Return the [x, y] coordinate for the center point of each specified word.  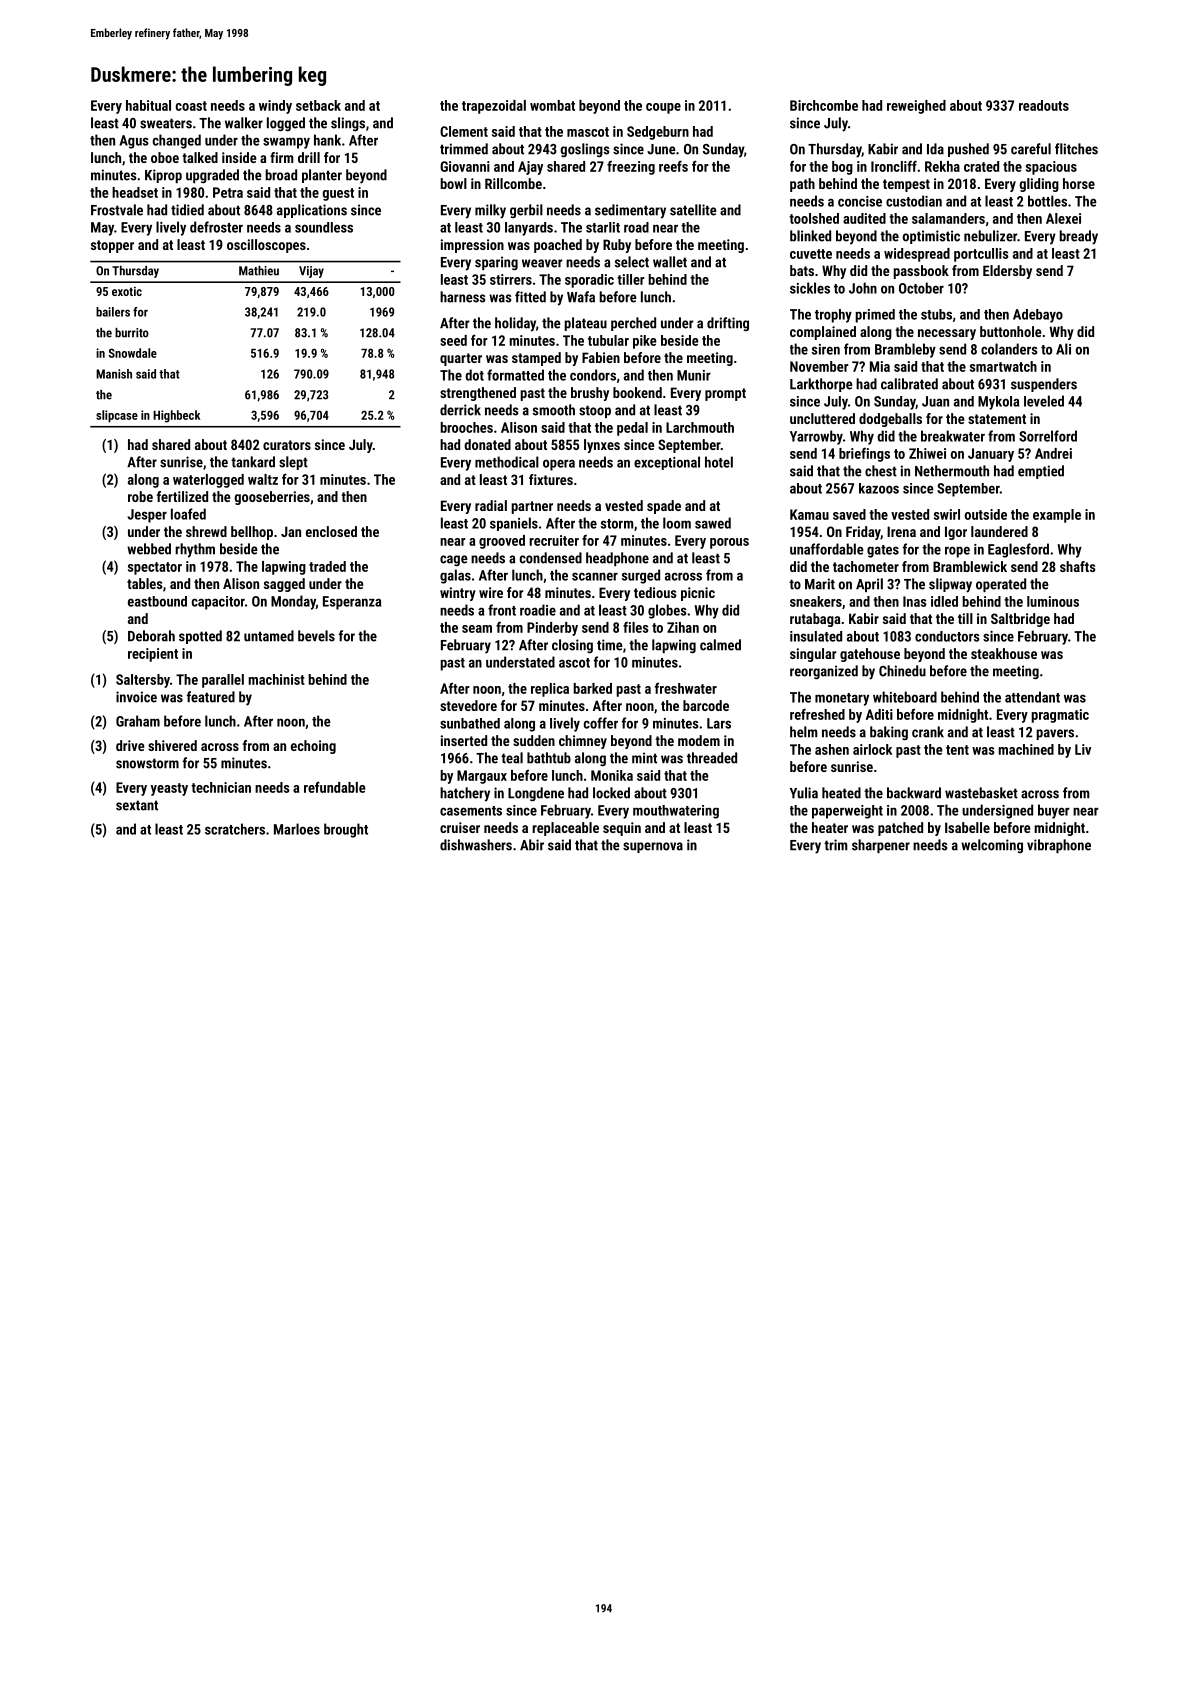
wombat [552, 105]
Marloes [297, 829]
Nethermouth [952, 471]
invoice [136, 697]
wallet [670, 262]
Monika [612, 775]
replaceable [565, 829]
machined [1026, 749]
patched [900, 829]
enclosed [331, 531]
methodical [507, 462]
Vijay [311, 272]
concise [860, 201]
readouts [1044, 105]
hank [327, 140]
